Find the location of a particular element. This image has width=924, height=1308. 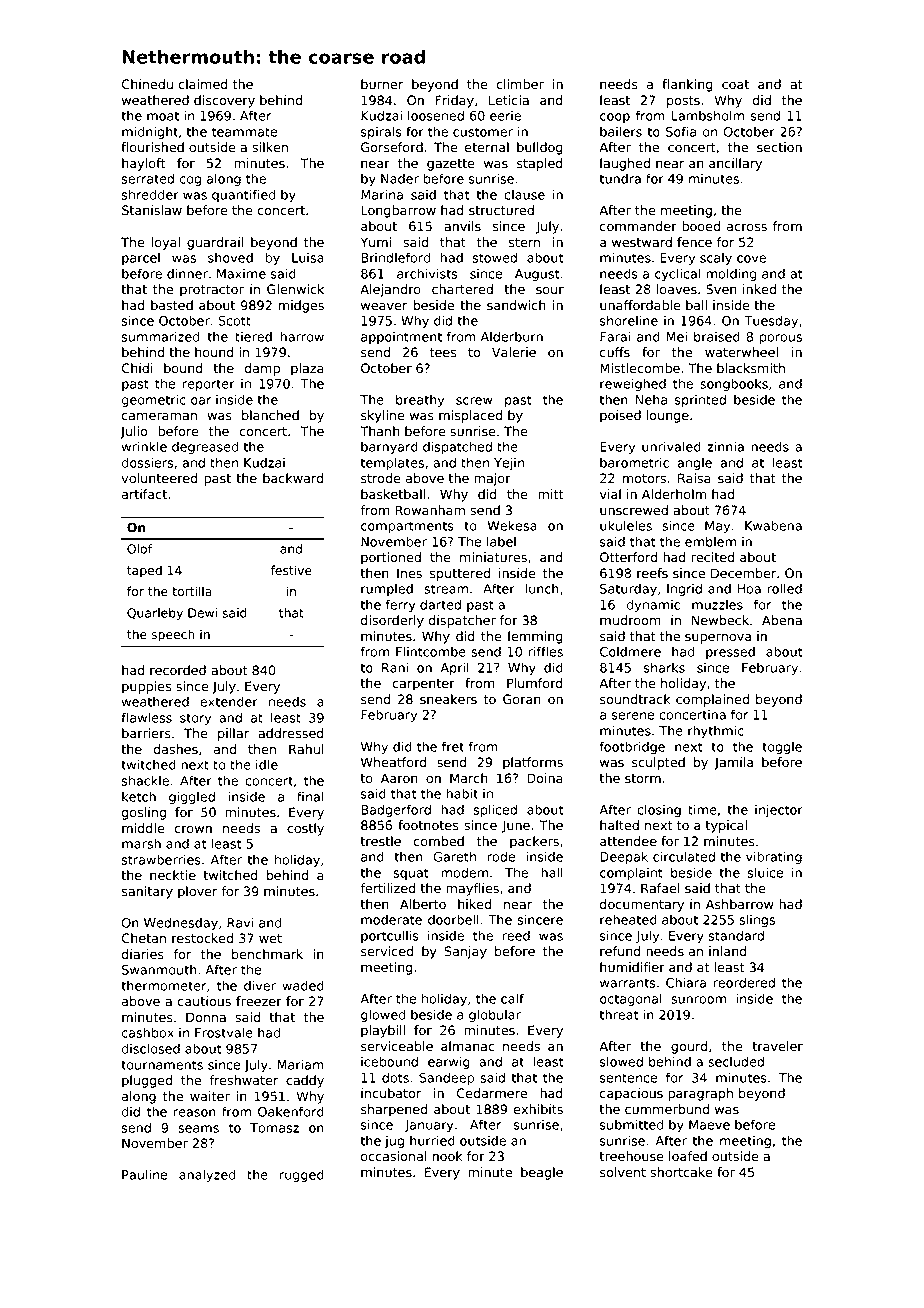

burner is located at coordinates (382, 84).
